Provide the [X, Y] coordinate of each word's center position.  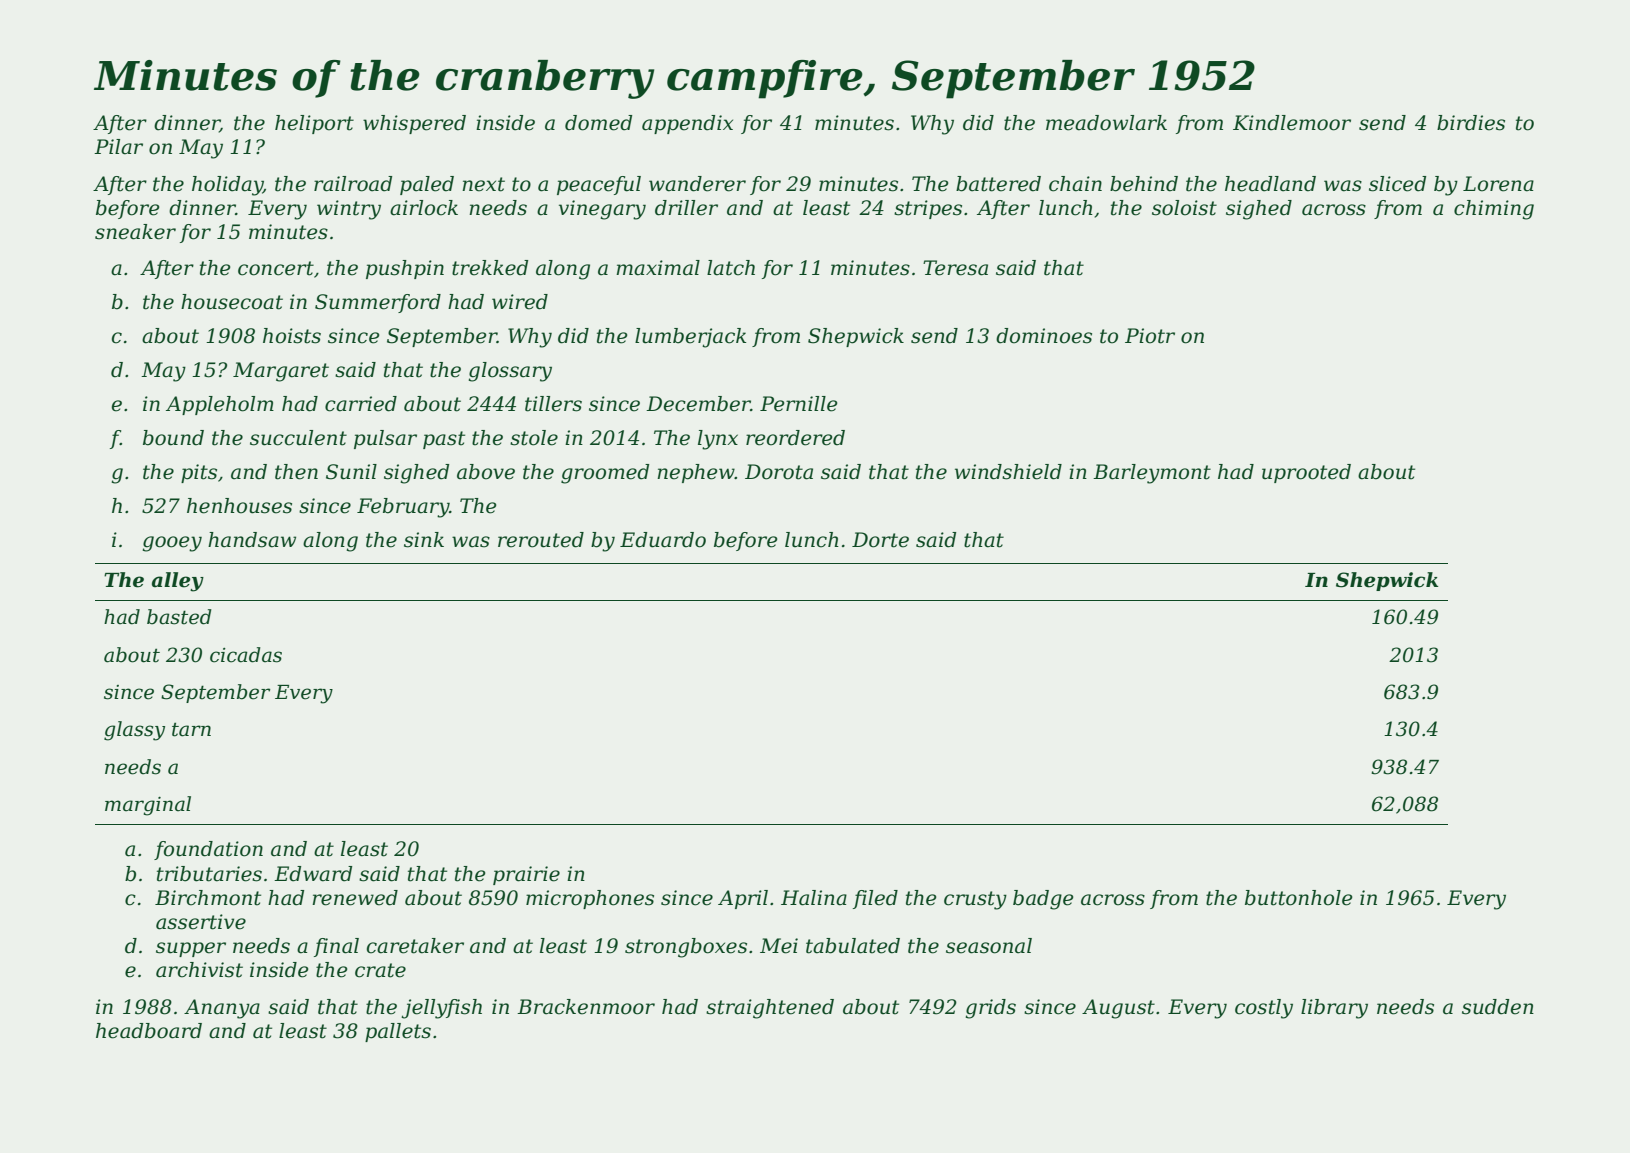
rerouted [541, 540]
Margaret [281, 372]
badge [1043, 900]
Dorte [880, 540]
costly [1264, 1009]
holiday [227, 186]
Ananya [222, 1009]
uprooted [1306, 473]
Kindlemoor [1292, 123]
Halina [814, 898]
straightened [770, 1009]
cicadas [246, 655]
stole [534, 438]
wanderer [697, 184]
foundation [208, 850]
